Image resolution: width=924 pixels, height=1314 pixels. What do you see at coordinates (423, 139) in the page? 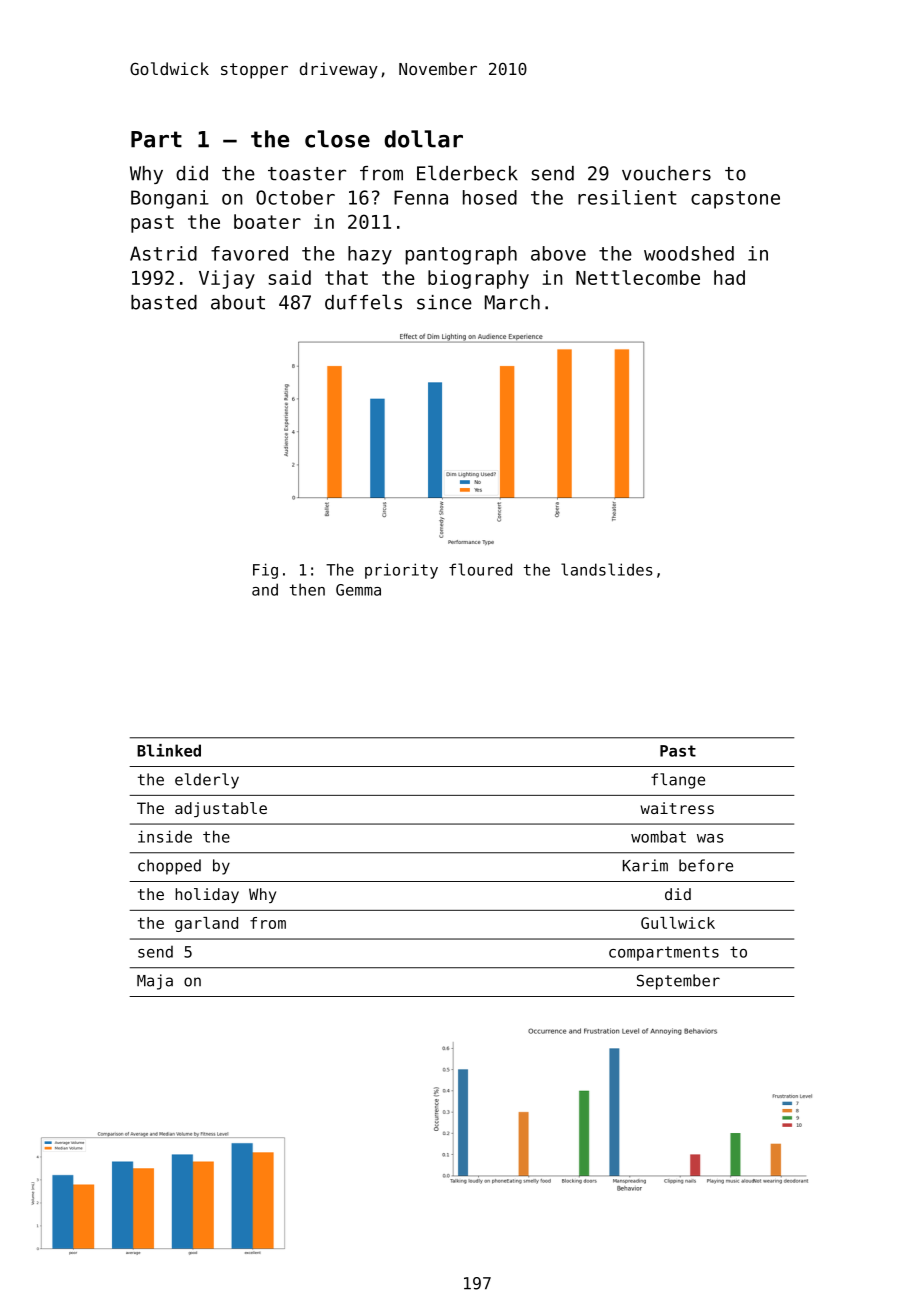
I see `dollar` at bounding box center [423, 139].
